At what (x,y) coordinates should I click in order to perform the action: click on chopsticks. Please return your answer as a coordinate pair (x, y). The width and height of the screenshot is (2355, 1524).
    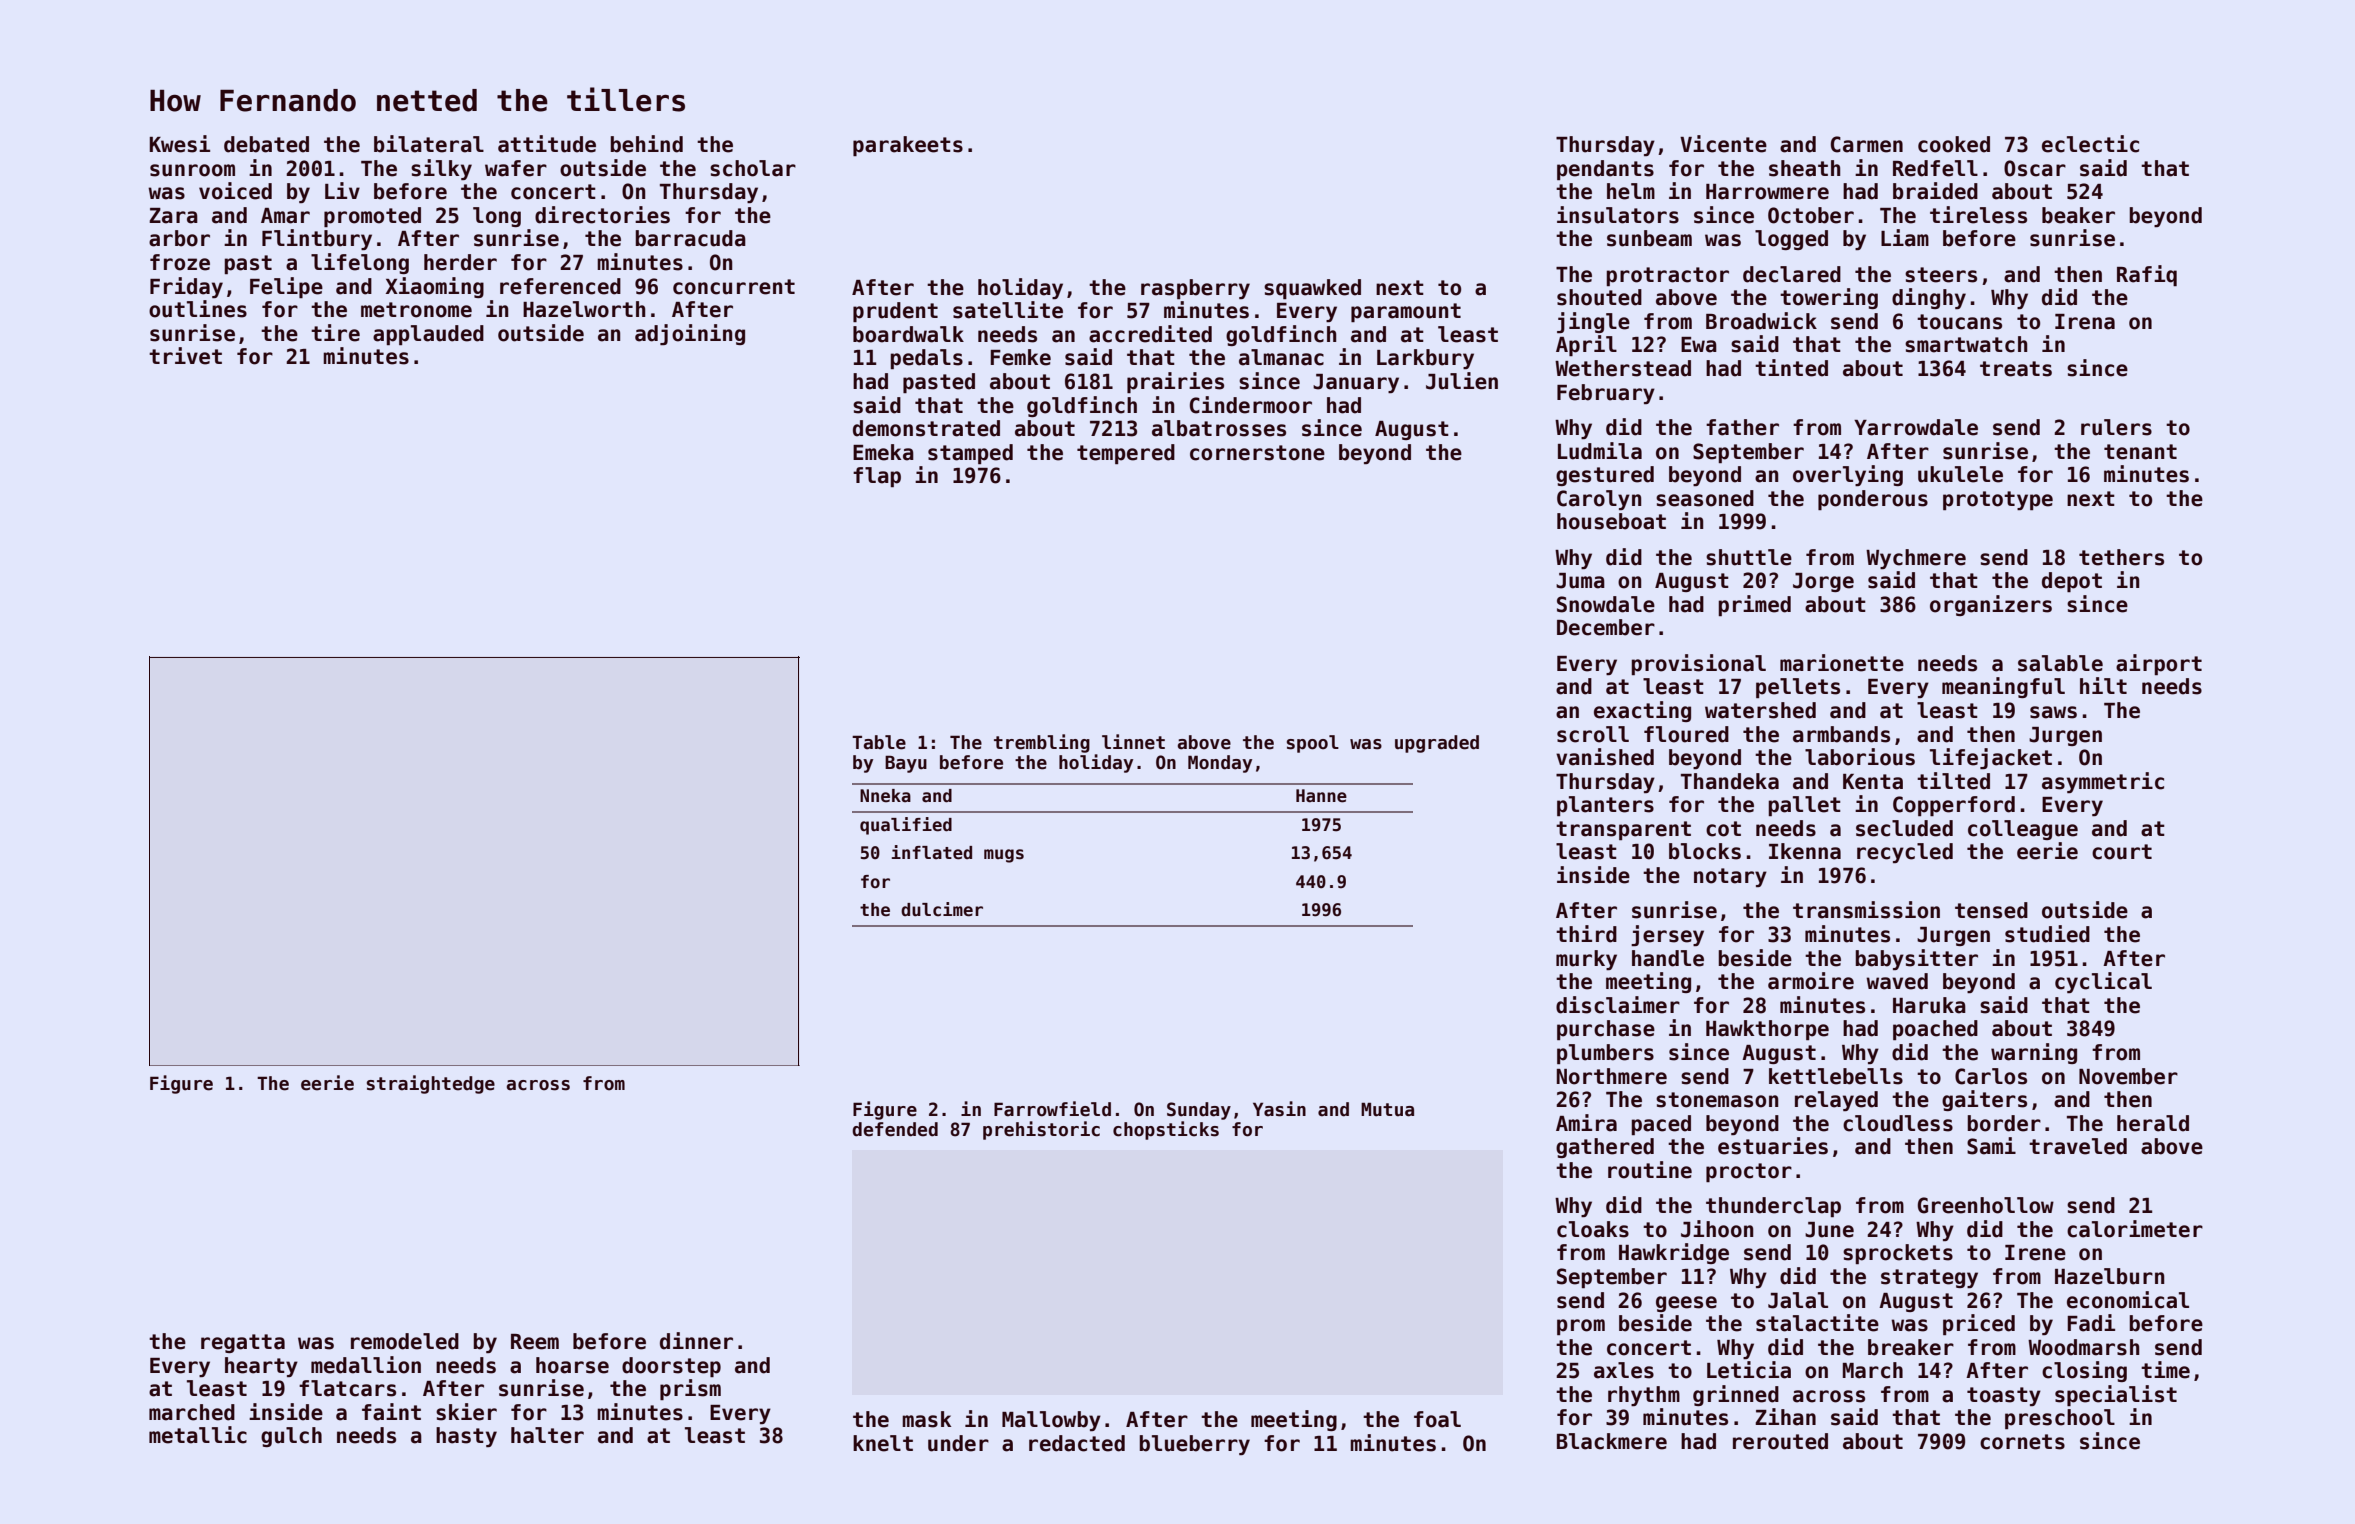
    Looking at the image, I should click on (1166, 1130).
